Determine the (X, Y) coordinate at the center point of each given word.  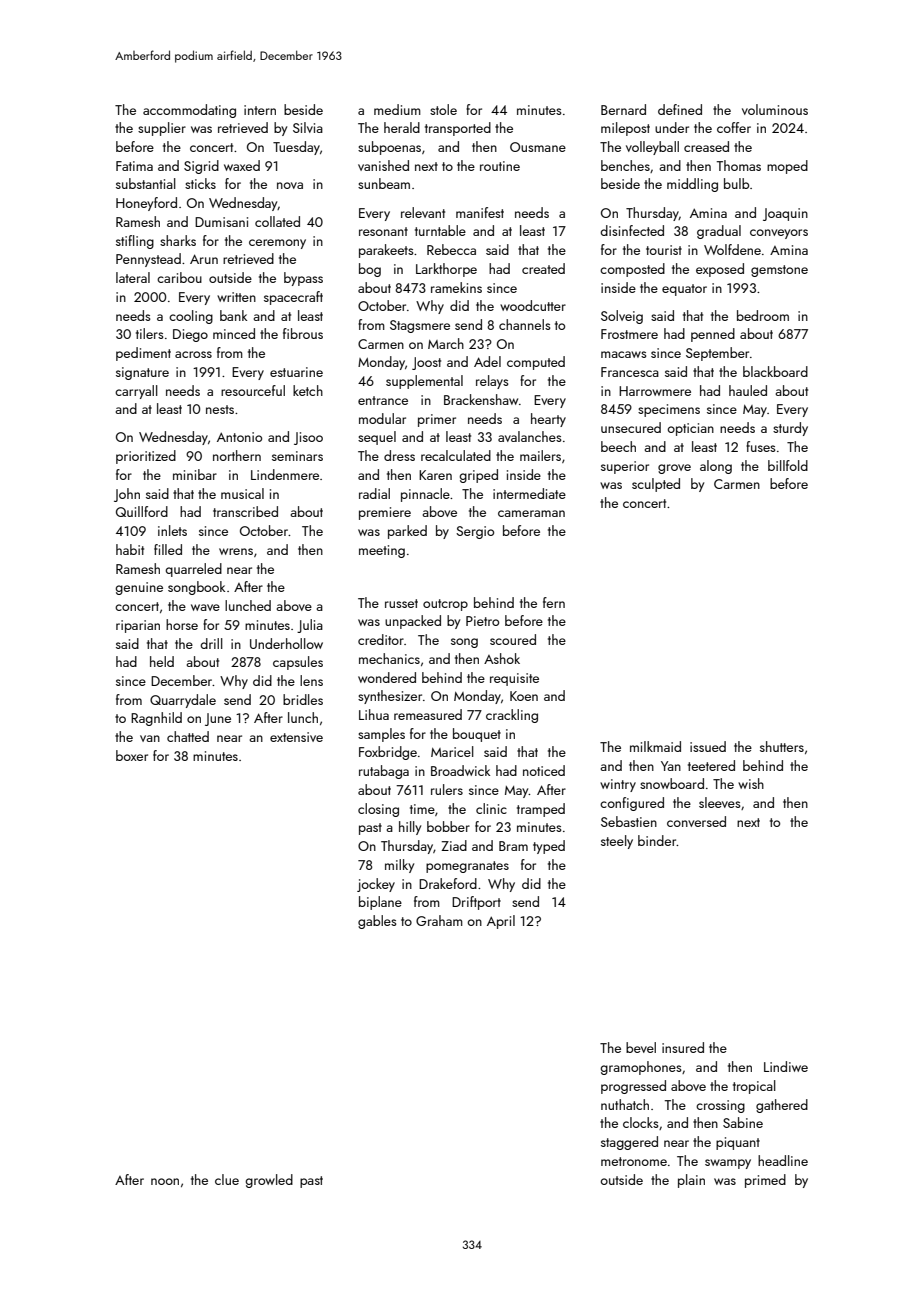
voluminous (775, 109)
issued (708, 746)
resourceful (253, 390)
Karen (435, 475)
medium (397, 109)
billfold (788, 465)
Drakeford (448, 883)
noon (165, 1181)
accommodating (189, 111)
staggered (629, 1143)
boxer (132, 755)
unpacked (413, 622)
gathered (782, 1106)
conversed (696, 821)
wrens (236, 551)
